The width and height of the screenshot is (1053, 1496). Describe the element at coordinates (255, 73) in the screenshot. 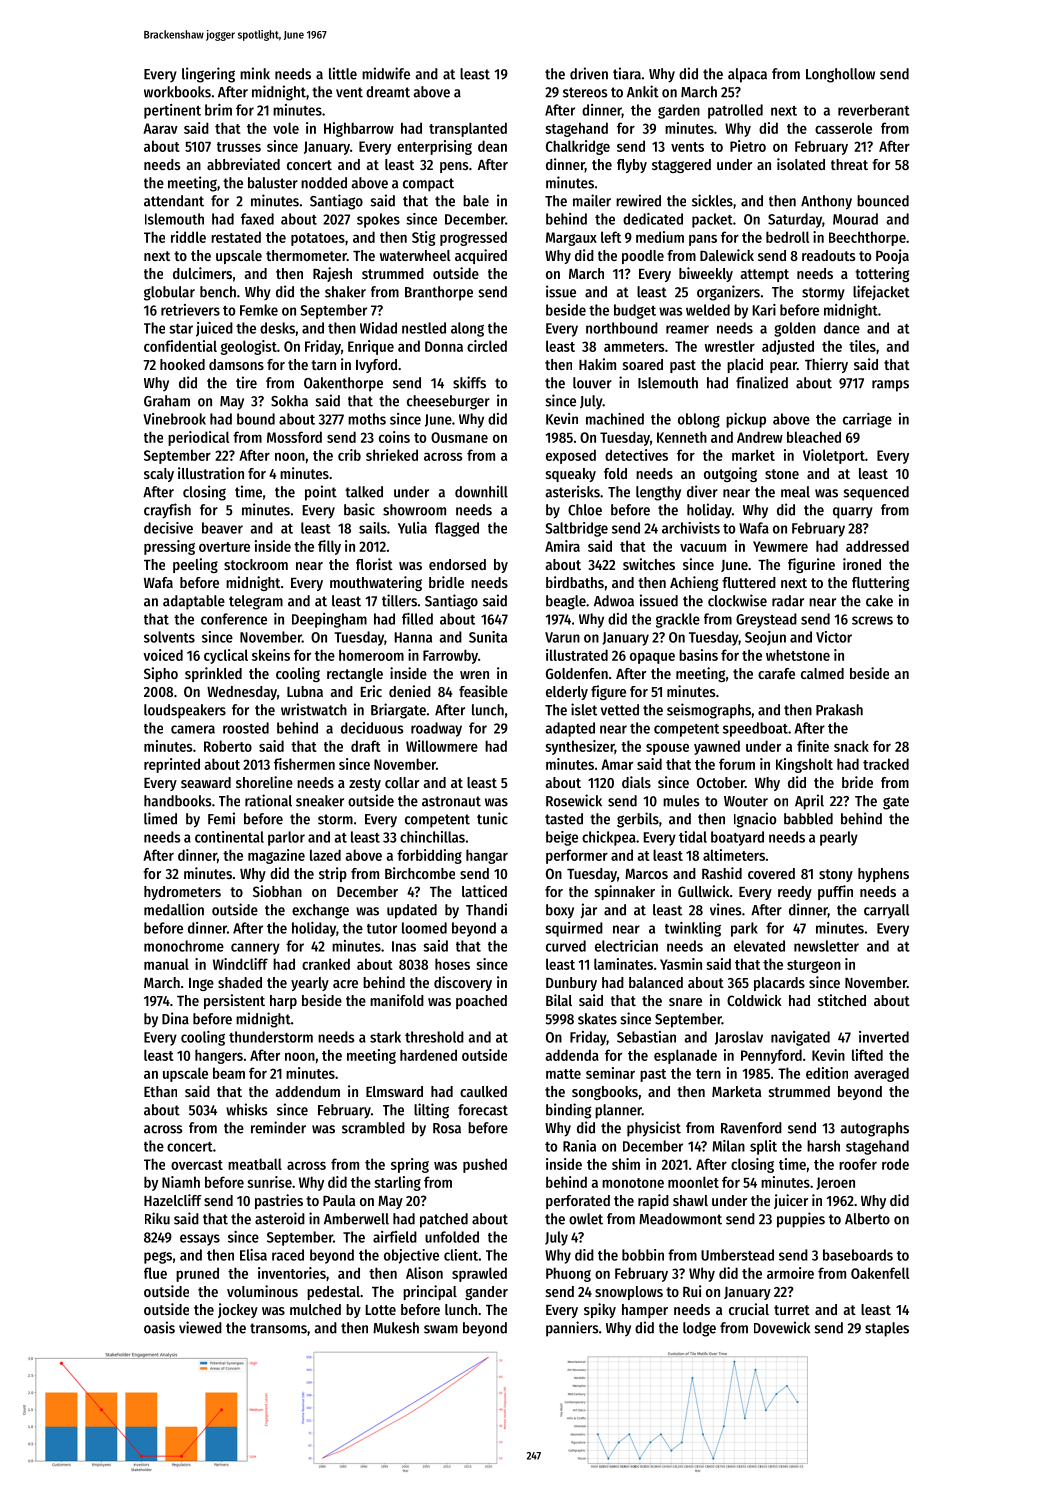

I see `mink` at that location.
